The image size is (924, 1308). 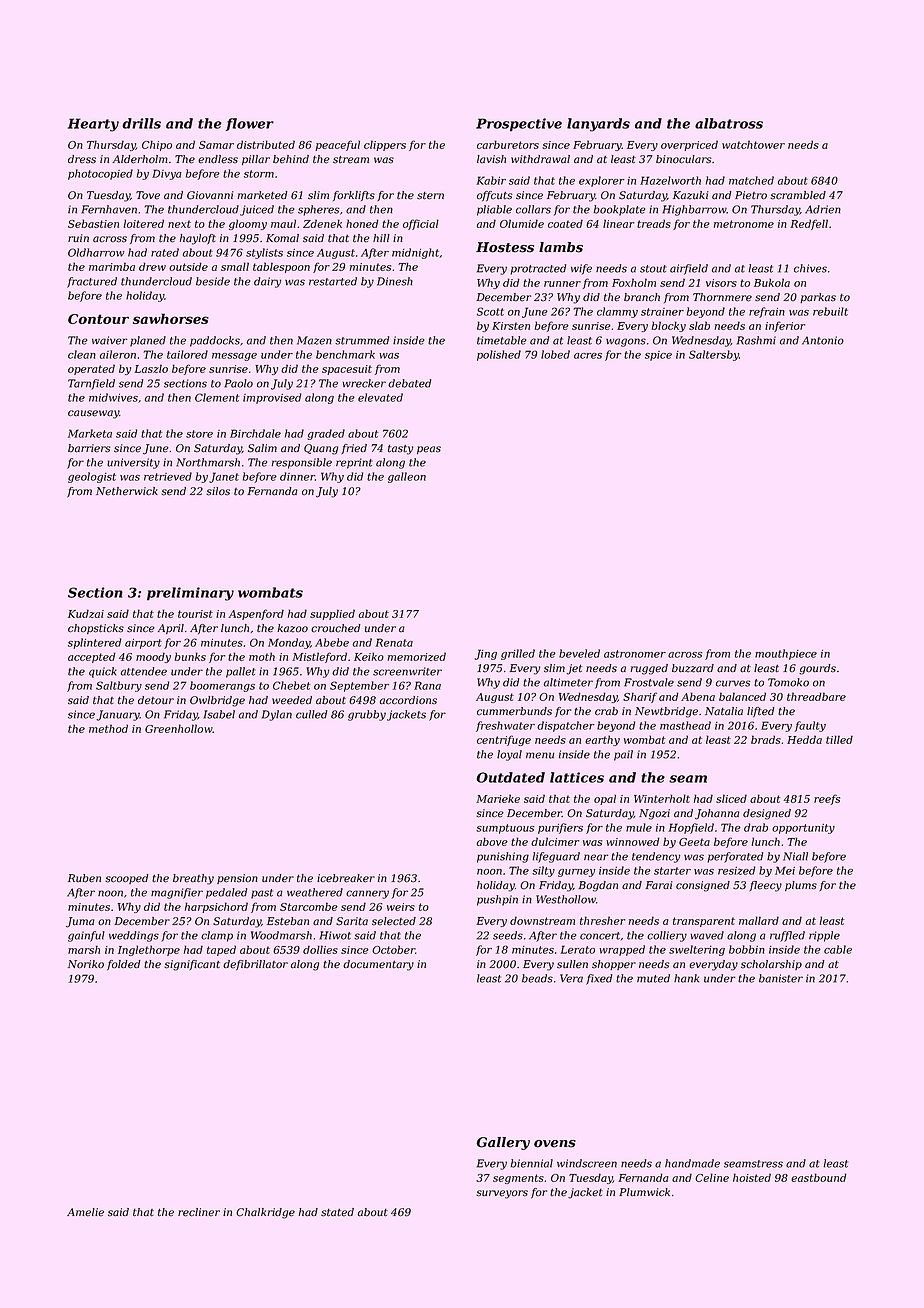 I want to click on altimeter, so click(x=568, y=682).
